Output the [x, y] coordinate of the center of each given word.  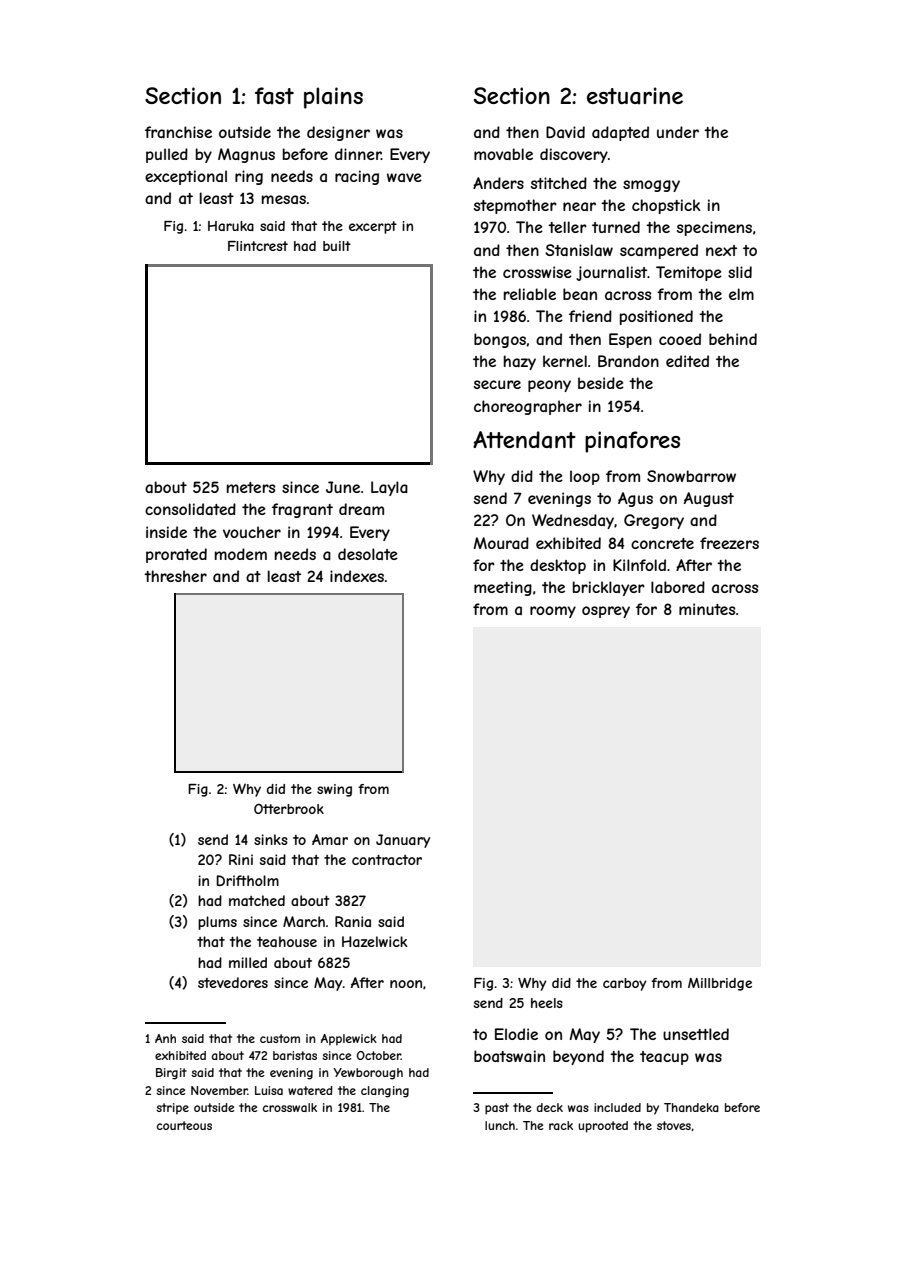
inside [166, 532]
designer [338, 133]
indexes [357, 576]
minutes [707, 609]
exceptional [186, 177]
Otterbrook [289, 809]
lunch [500, 1125]
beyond [578, 1057]
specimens [714, 228]
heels [547, 1003]
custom [280, 1038]
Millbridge [720, 984]
